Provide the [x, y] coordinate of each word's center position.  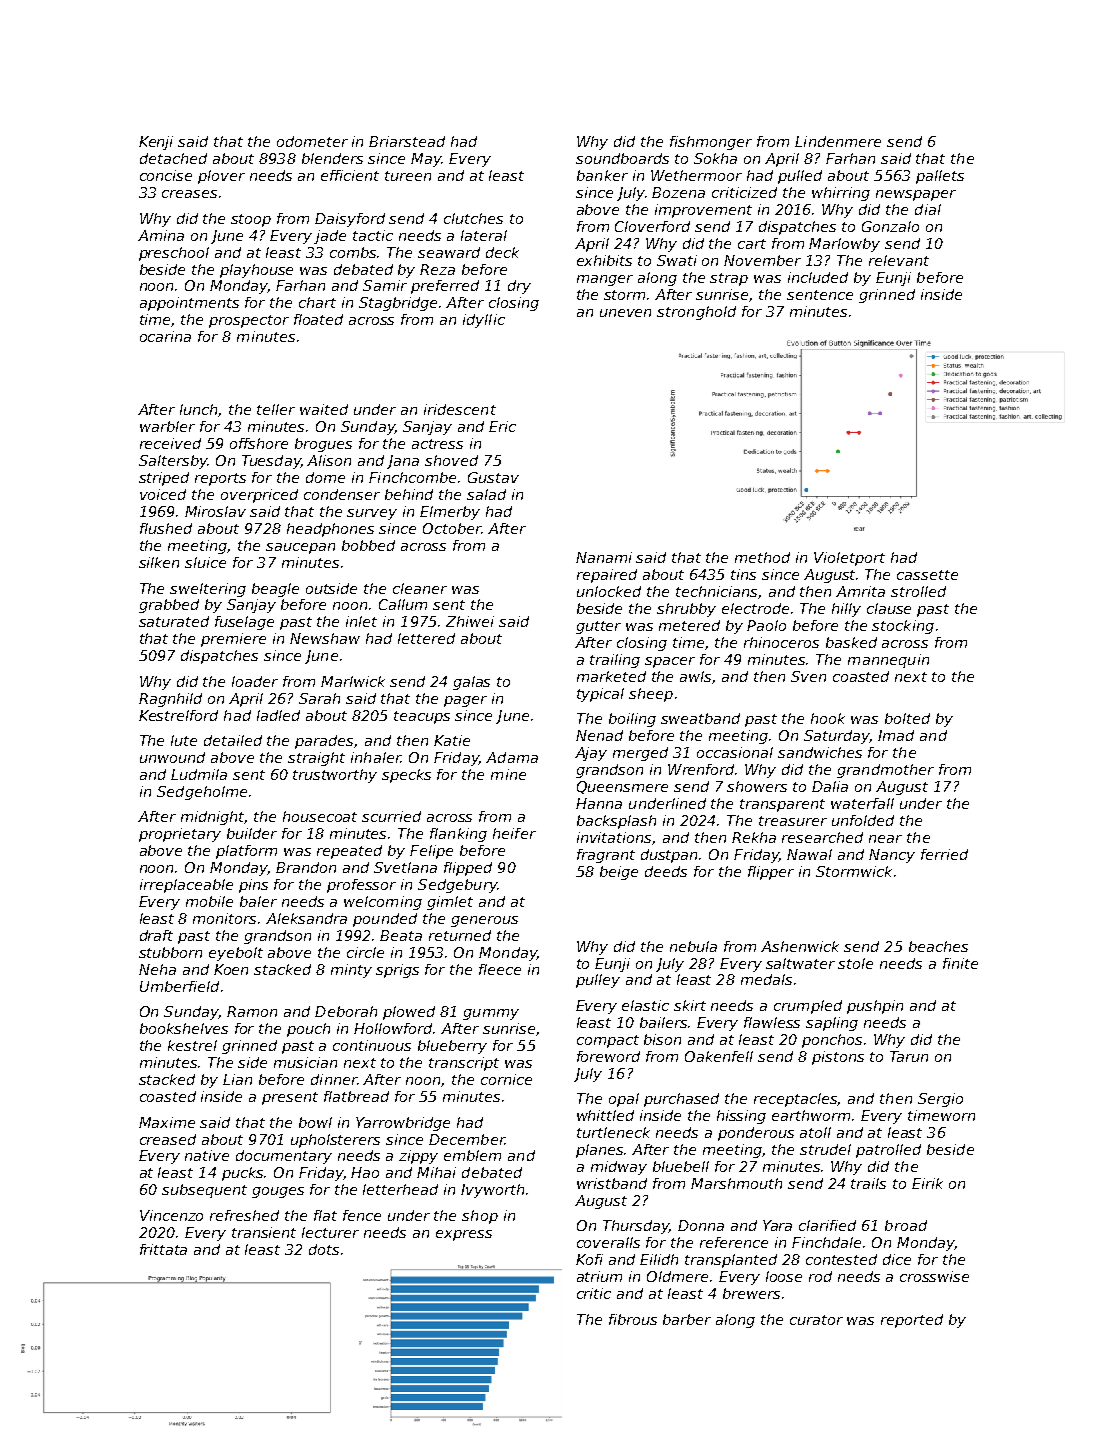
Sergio [940, 1100]
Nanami [604, 557]
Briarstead [407, 141]
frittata [163, 1249]
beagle [275, 590]
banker [602, 175]
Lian [237, 1079]
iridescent [460, 409]
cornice [506, 1079]
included [818, 277]
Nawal [809, 854]
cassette [927, 575]
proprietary [180, 835]
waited [324, 409]
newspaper [916, 195]
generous [484, 921]
